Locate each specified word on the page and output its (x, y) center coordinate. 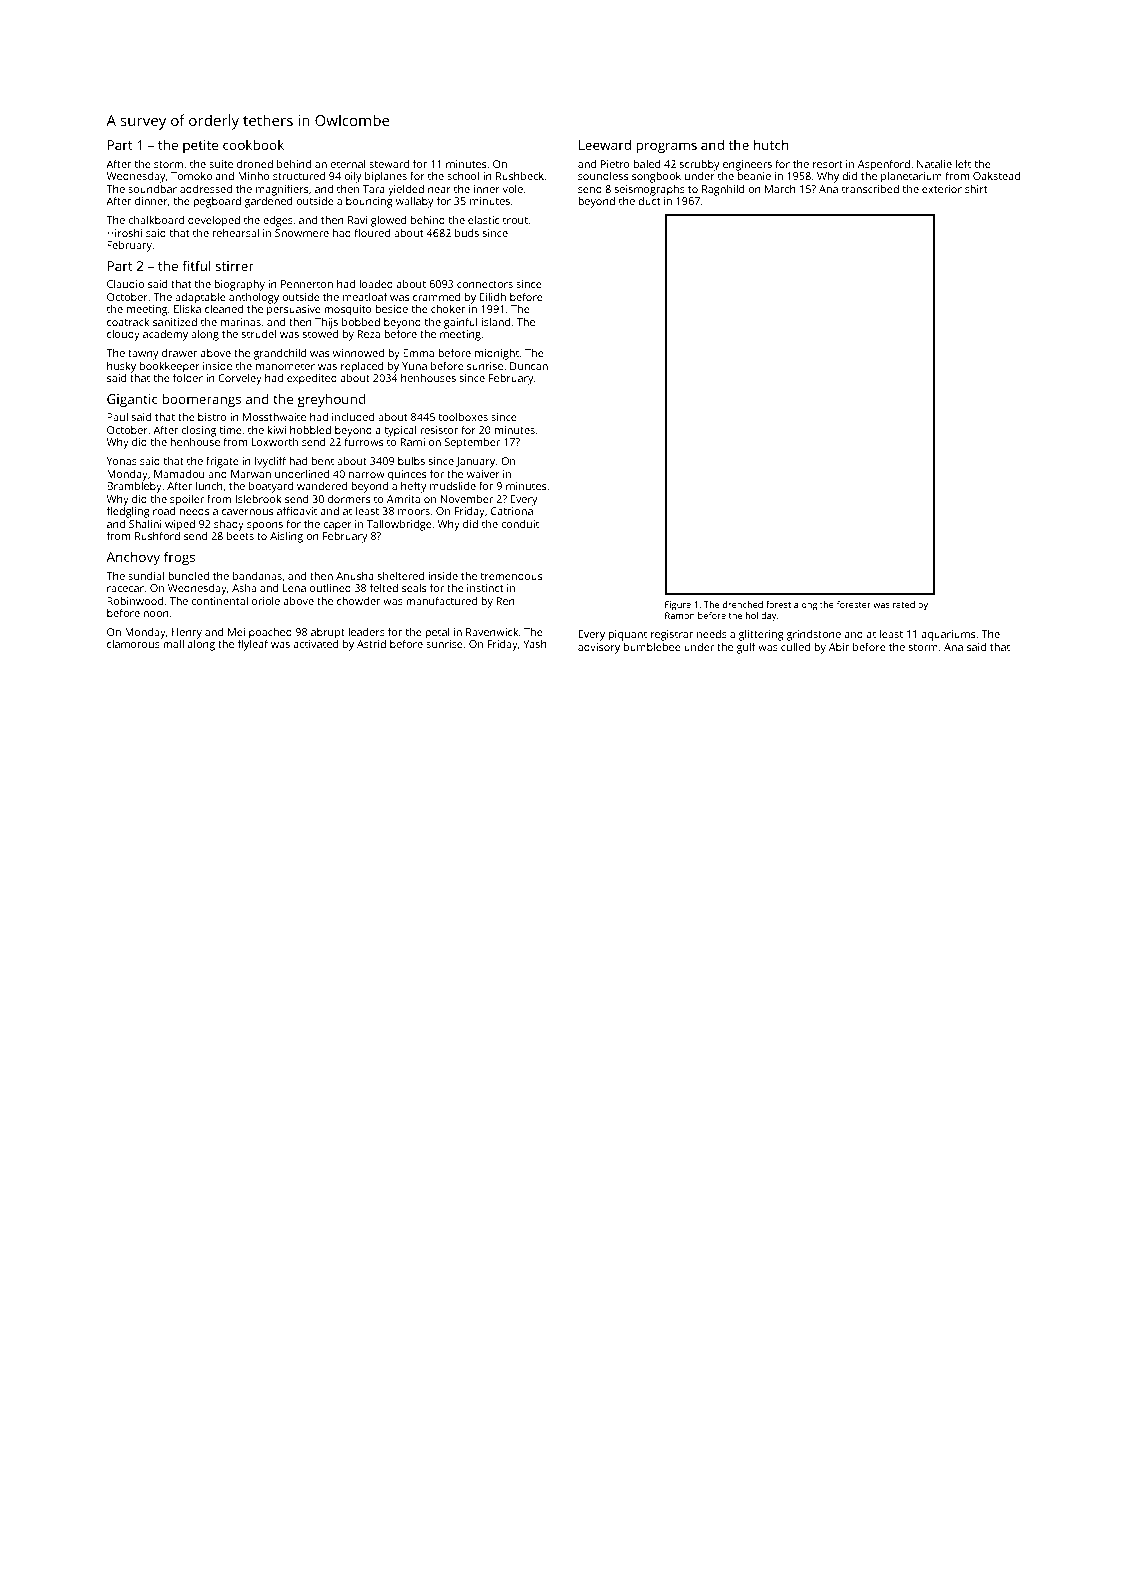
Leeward (605, 144)
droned (255, 164)
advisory (599, 648)
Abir (839, 647)
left (963, 163)
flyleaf (253, 645)
